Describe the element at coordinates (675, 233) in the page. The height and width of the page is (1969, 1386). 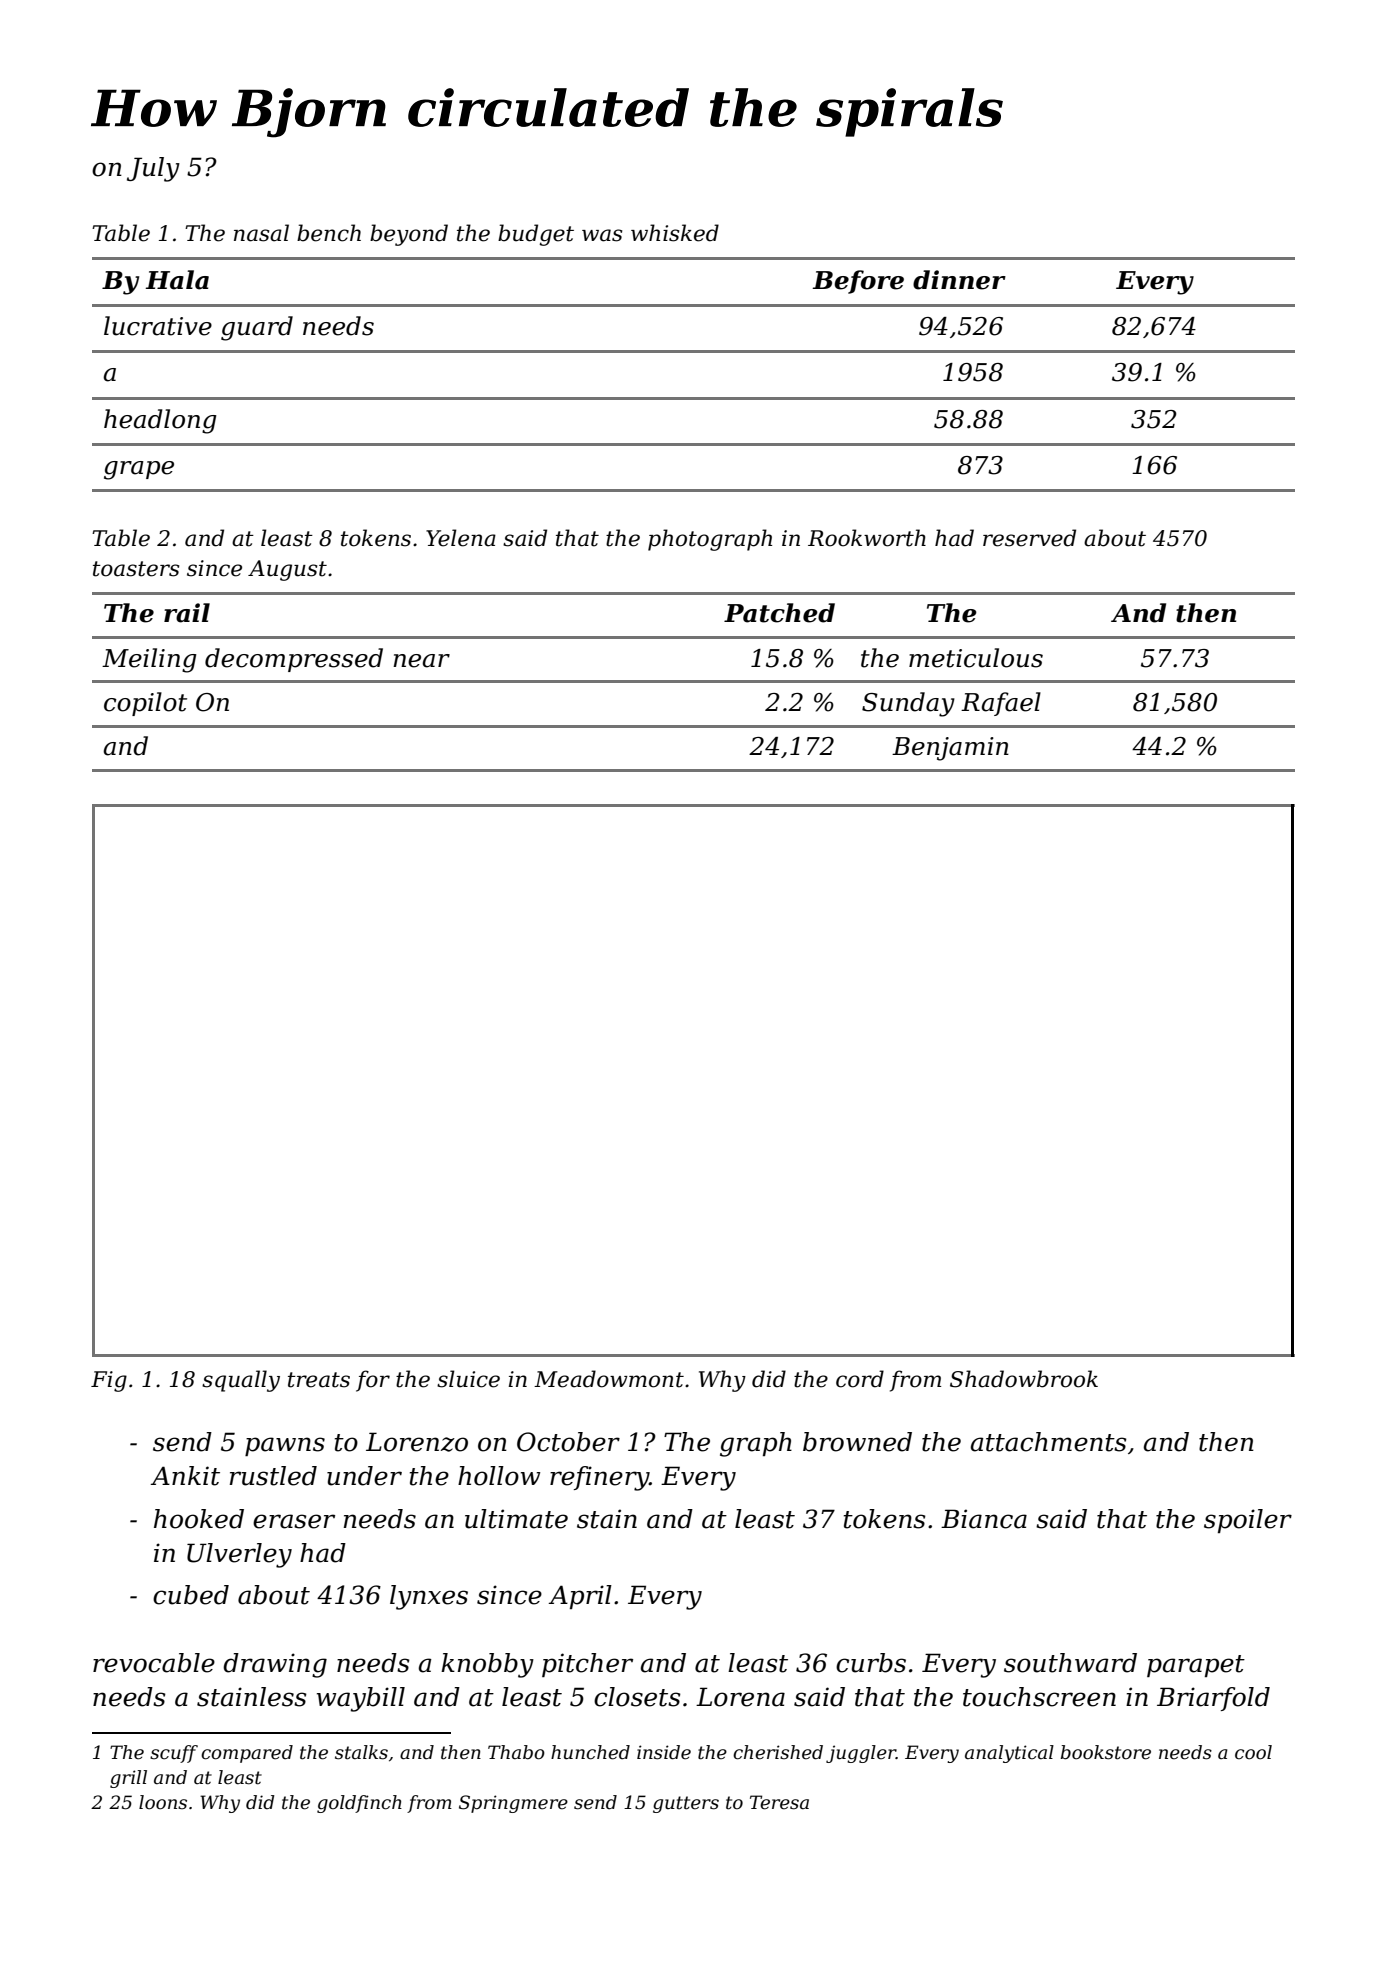
I see `whisked` at that location.
